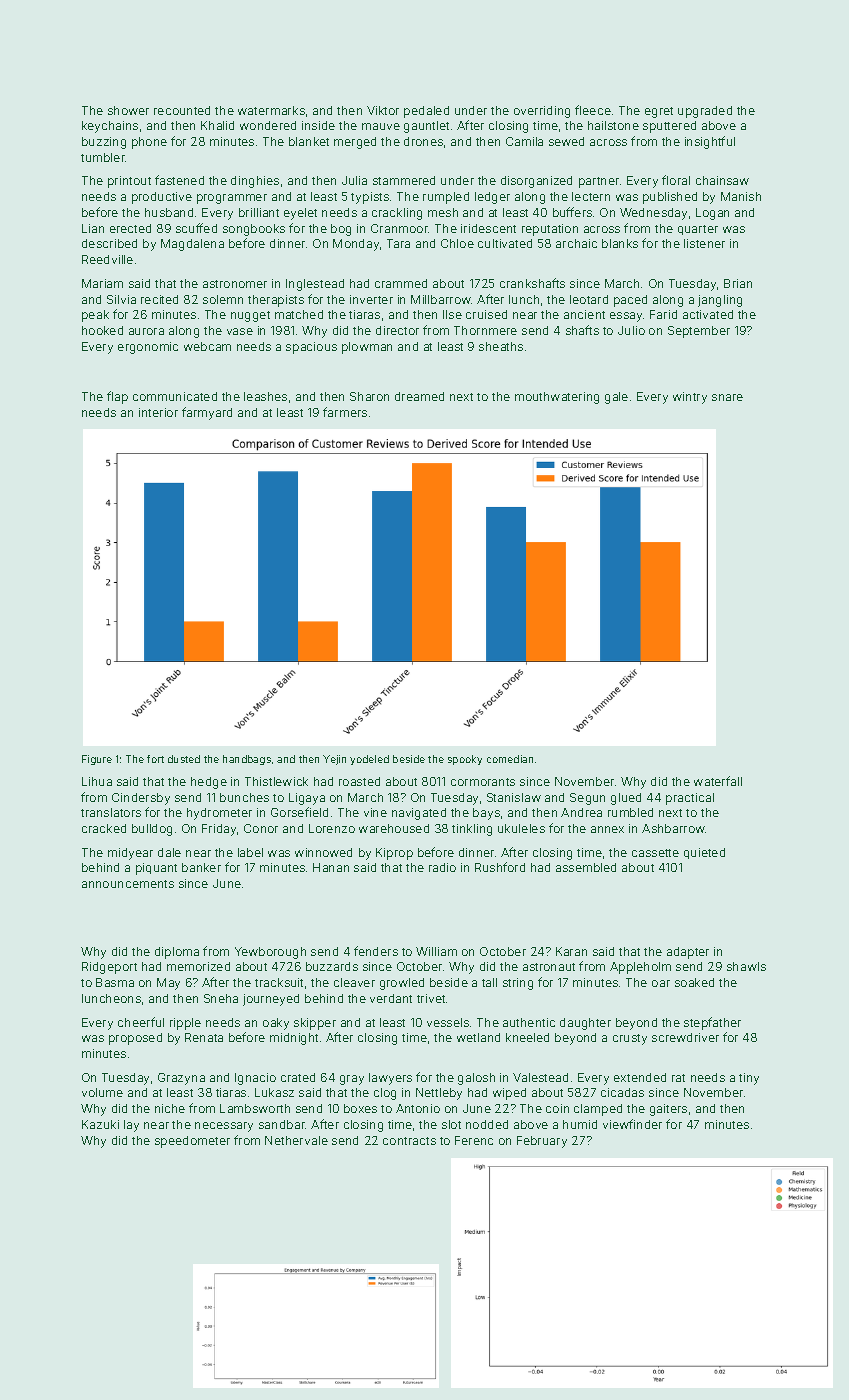 Image resolution: width=849 pixels, height=1400 pixels. What do you see at coordinates (217, 125) in the screenshot?
I see `Khalid` at bounding box center [217, 125].
